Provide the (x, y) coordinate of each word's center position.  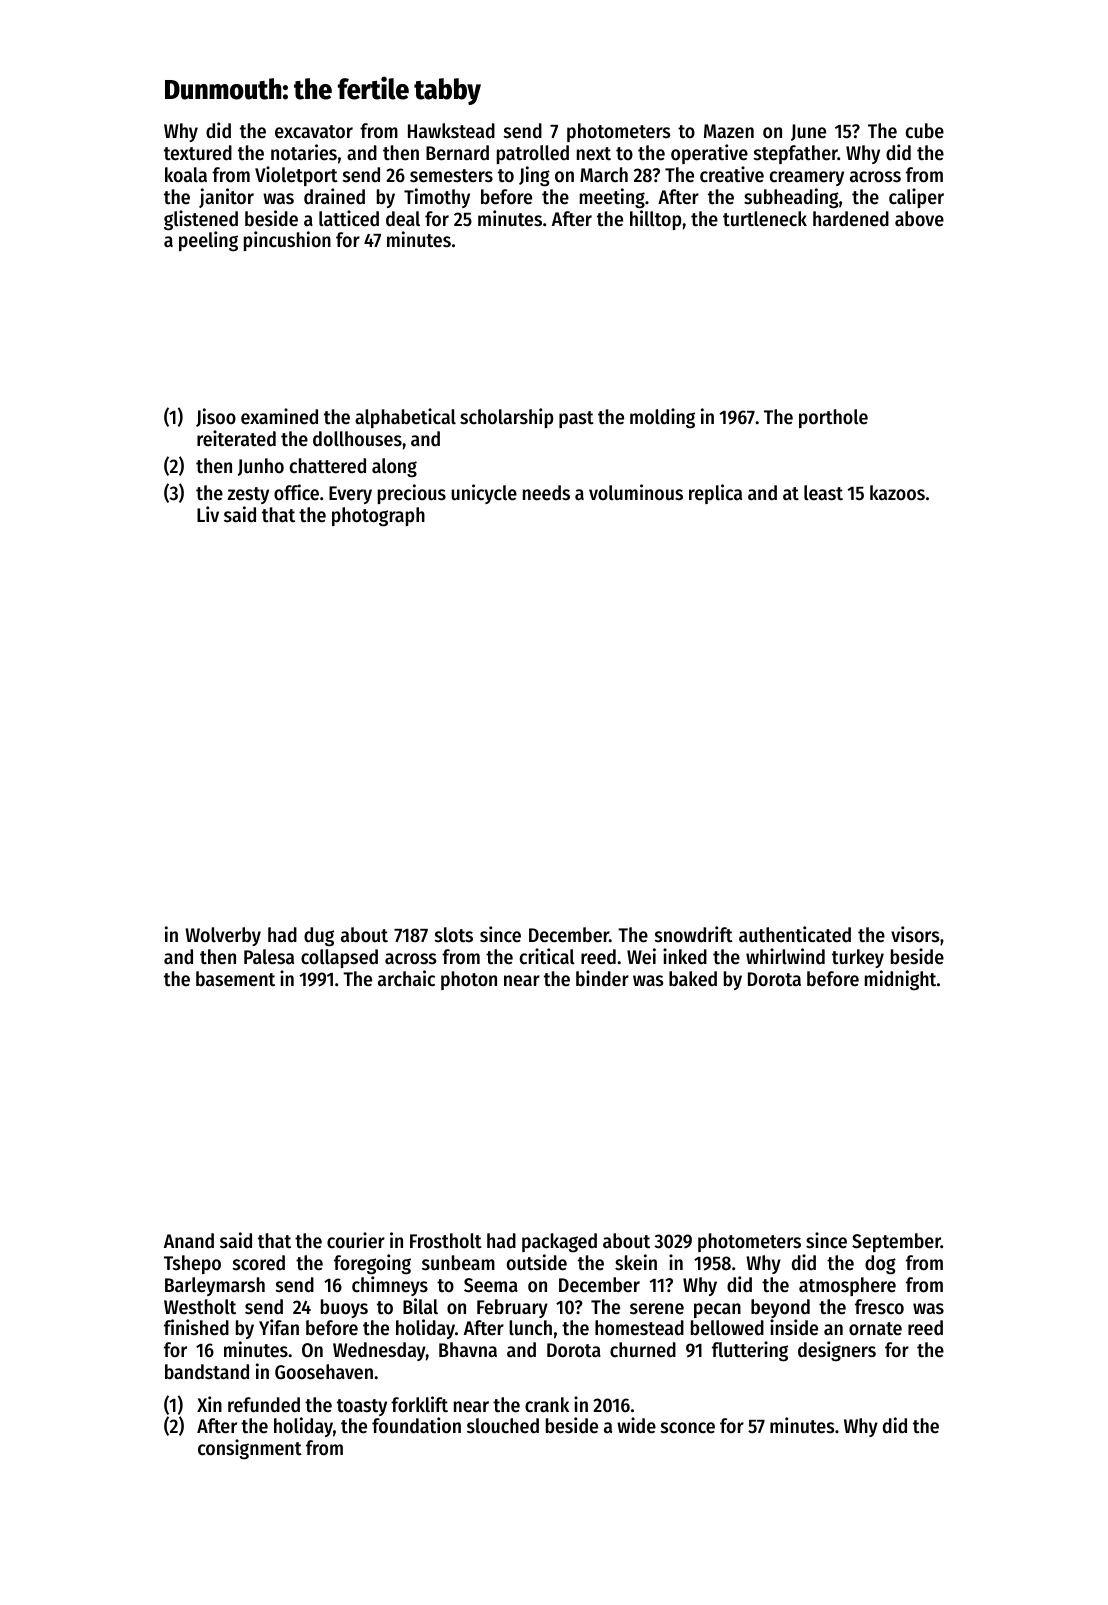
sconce (688, 1428)
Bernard (457, 153)
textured (198, 153)
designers (837, 1351)
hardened (851, 219)
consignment (250, 1449)
